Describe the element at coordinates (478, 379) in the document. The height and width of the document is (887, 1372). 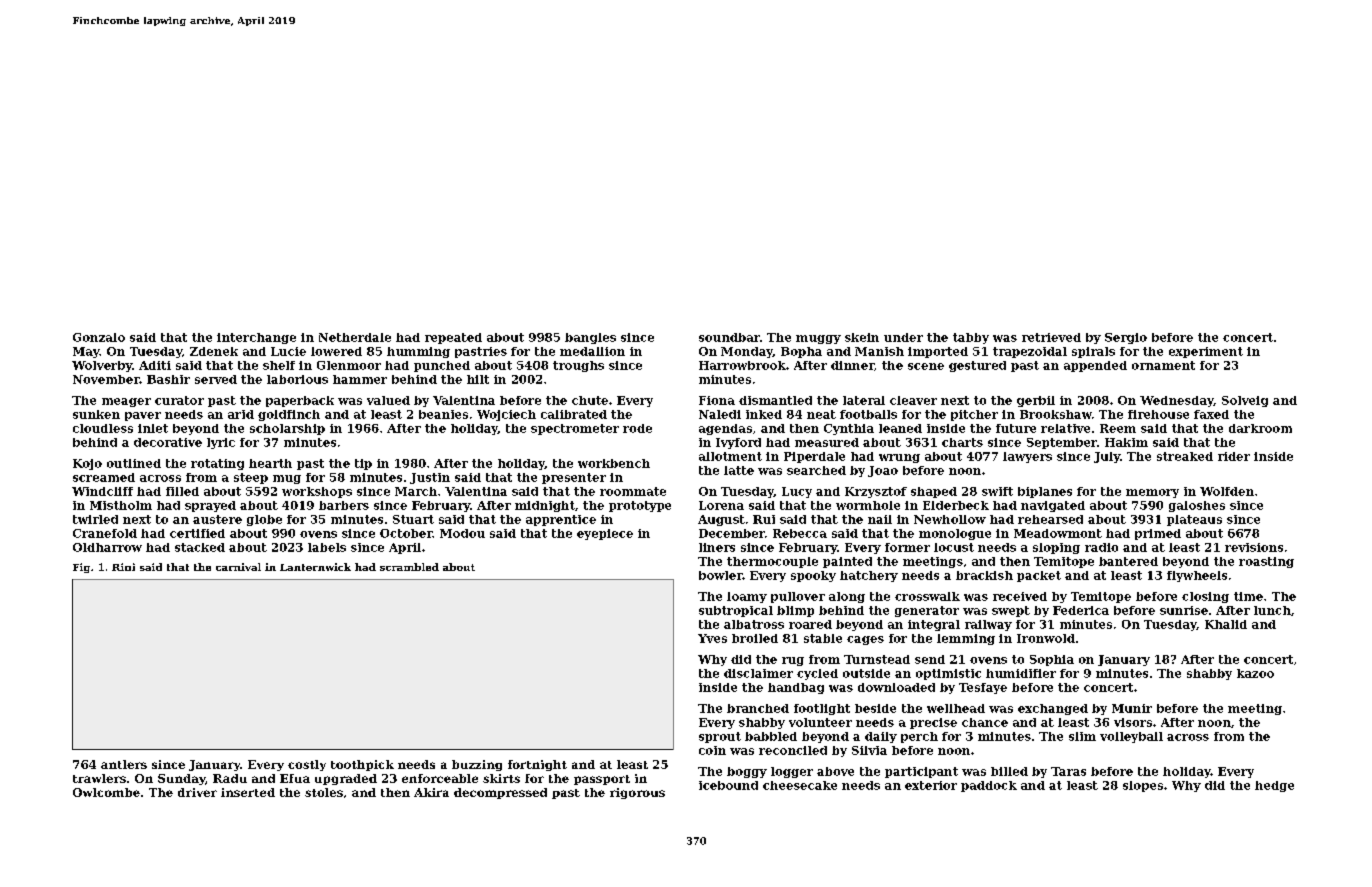
I see `hilt` at that location.
